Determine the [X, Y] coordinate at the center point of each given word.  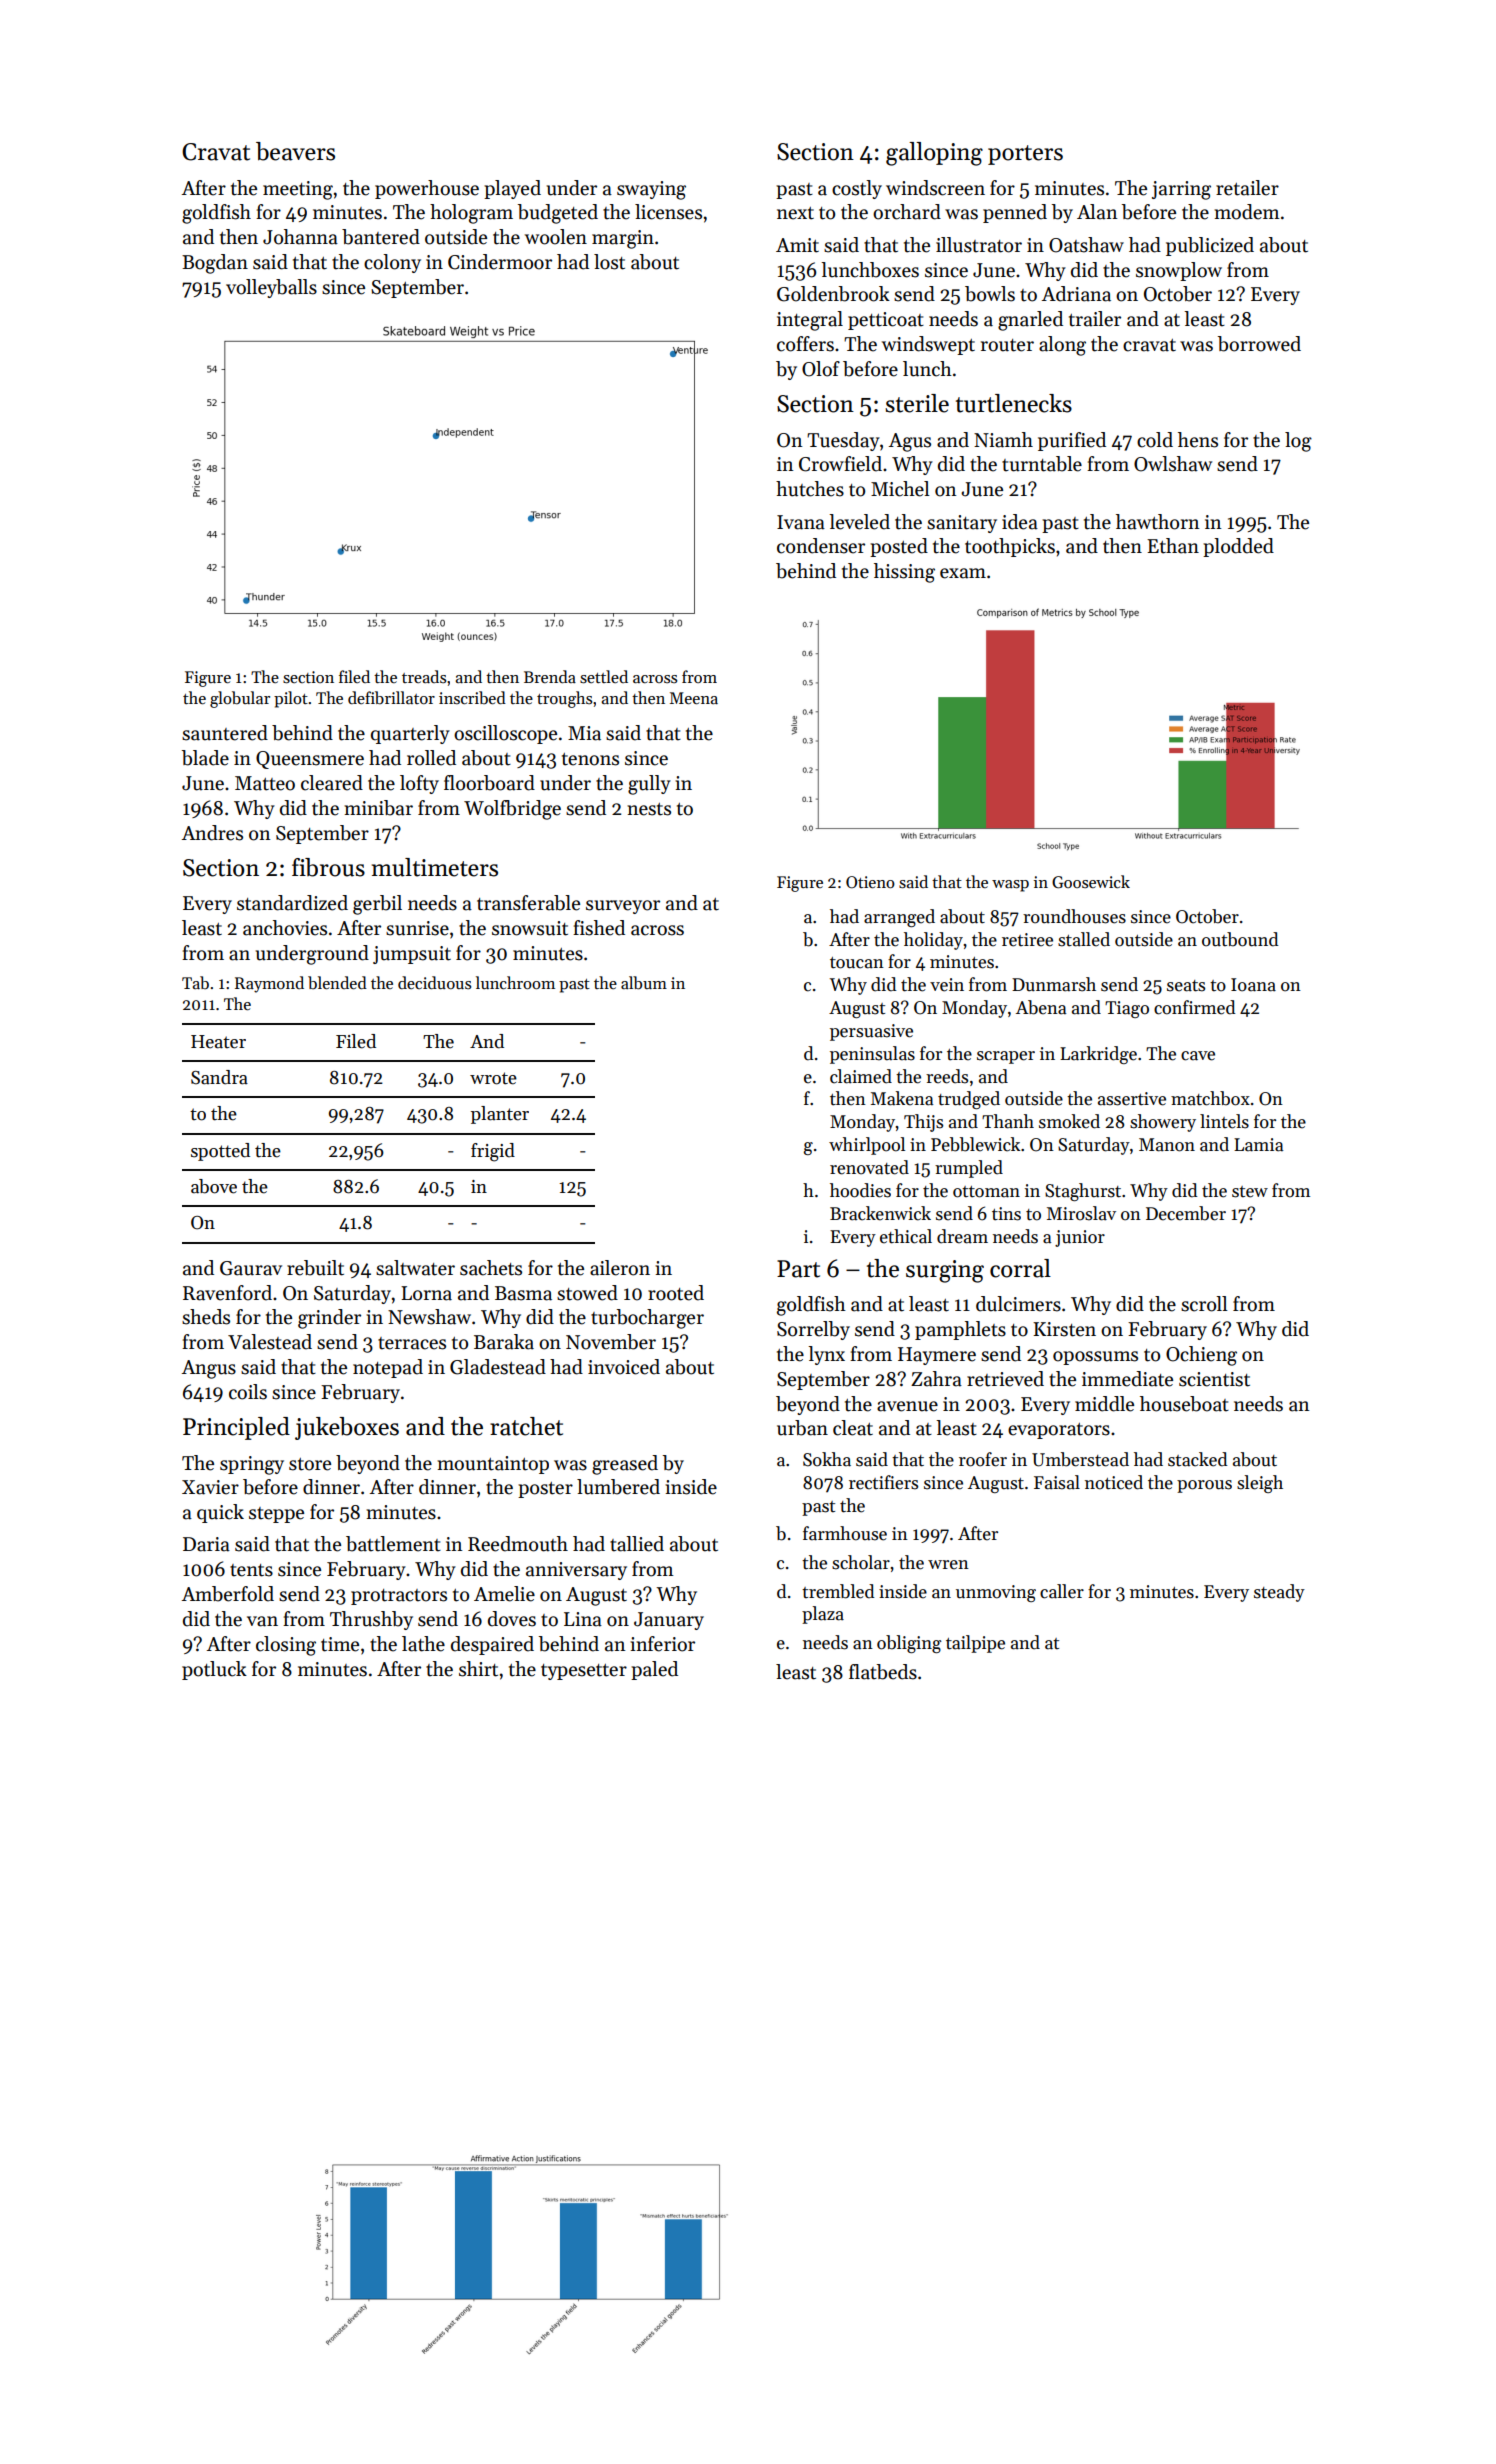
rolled [431, 758]
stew [1250, 1192]
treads [424, 676]
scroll [1204, 1304]
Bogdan [215, 264]
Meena [694, 698]
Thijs [923, 1123]
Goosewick [1091, 882]
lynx [826, 1355]
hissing [904, 573]
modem [1247, 212]
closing [286, 1646]
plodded [1238, 547]
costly [857, 189]
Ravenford [227, 1293]
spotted [220, 1152]
